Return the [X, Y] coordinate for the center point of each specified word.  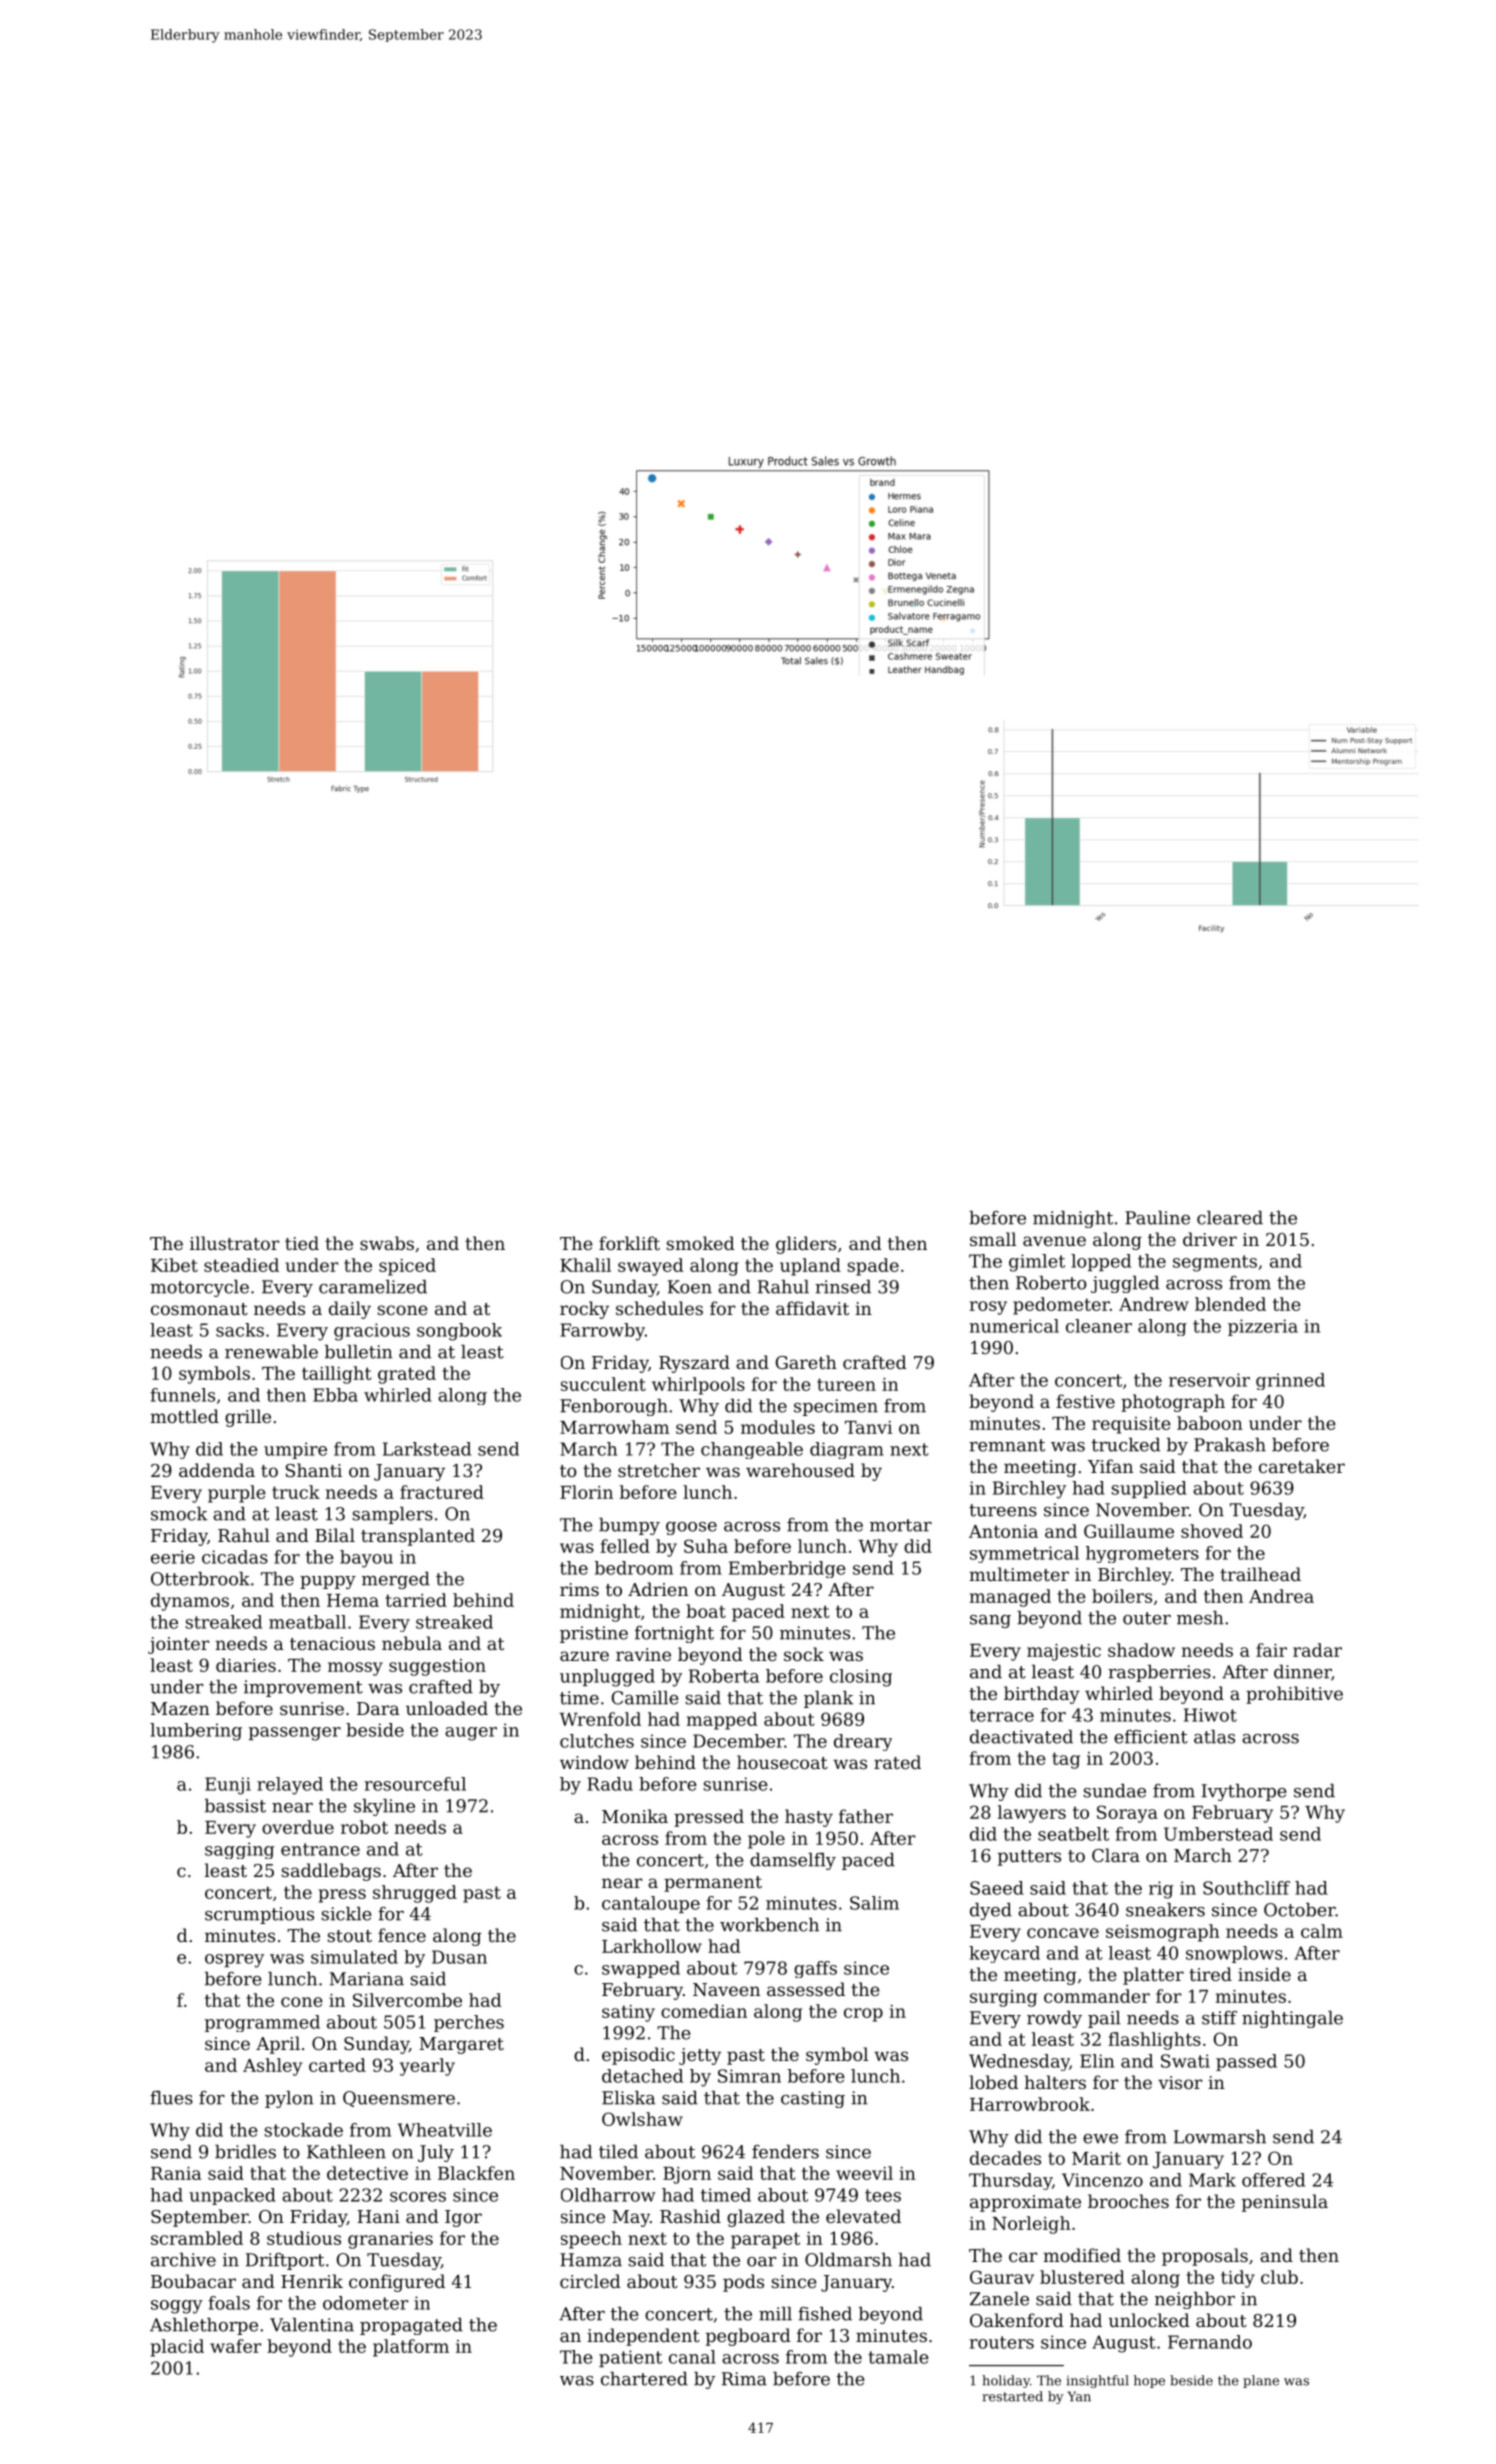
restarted [1012, 2396]
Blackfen [476, 2173]
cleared [1230, 1218]
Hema [353, 1600]
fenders [785, 2152]
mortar [901, 1525]
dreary [863, 1742]
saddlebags [331, 1872]
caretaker [1302, 1466]
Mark [1212, 2180]
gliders [806, 1245]
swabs [387, 1243]
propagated [411, 2326]
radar [1317, 1650]
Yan [1079, 2396]
